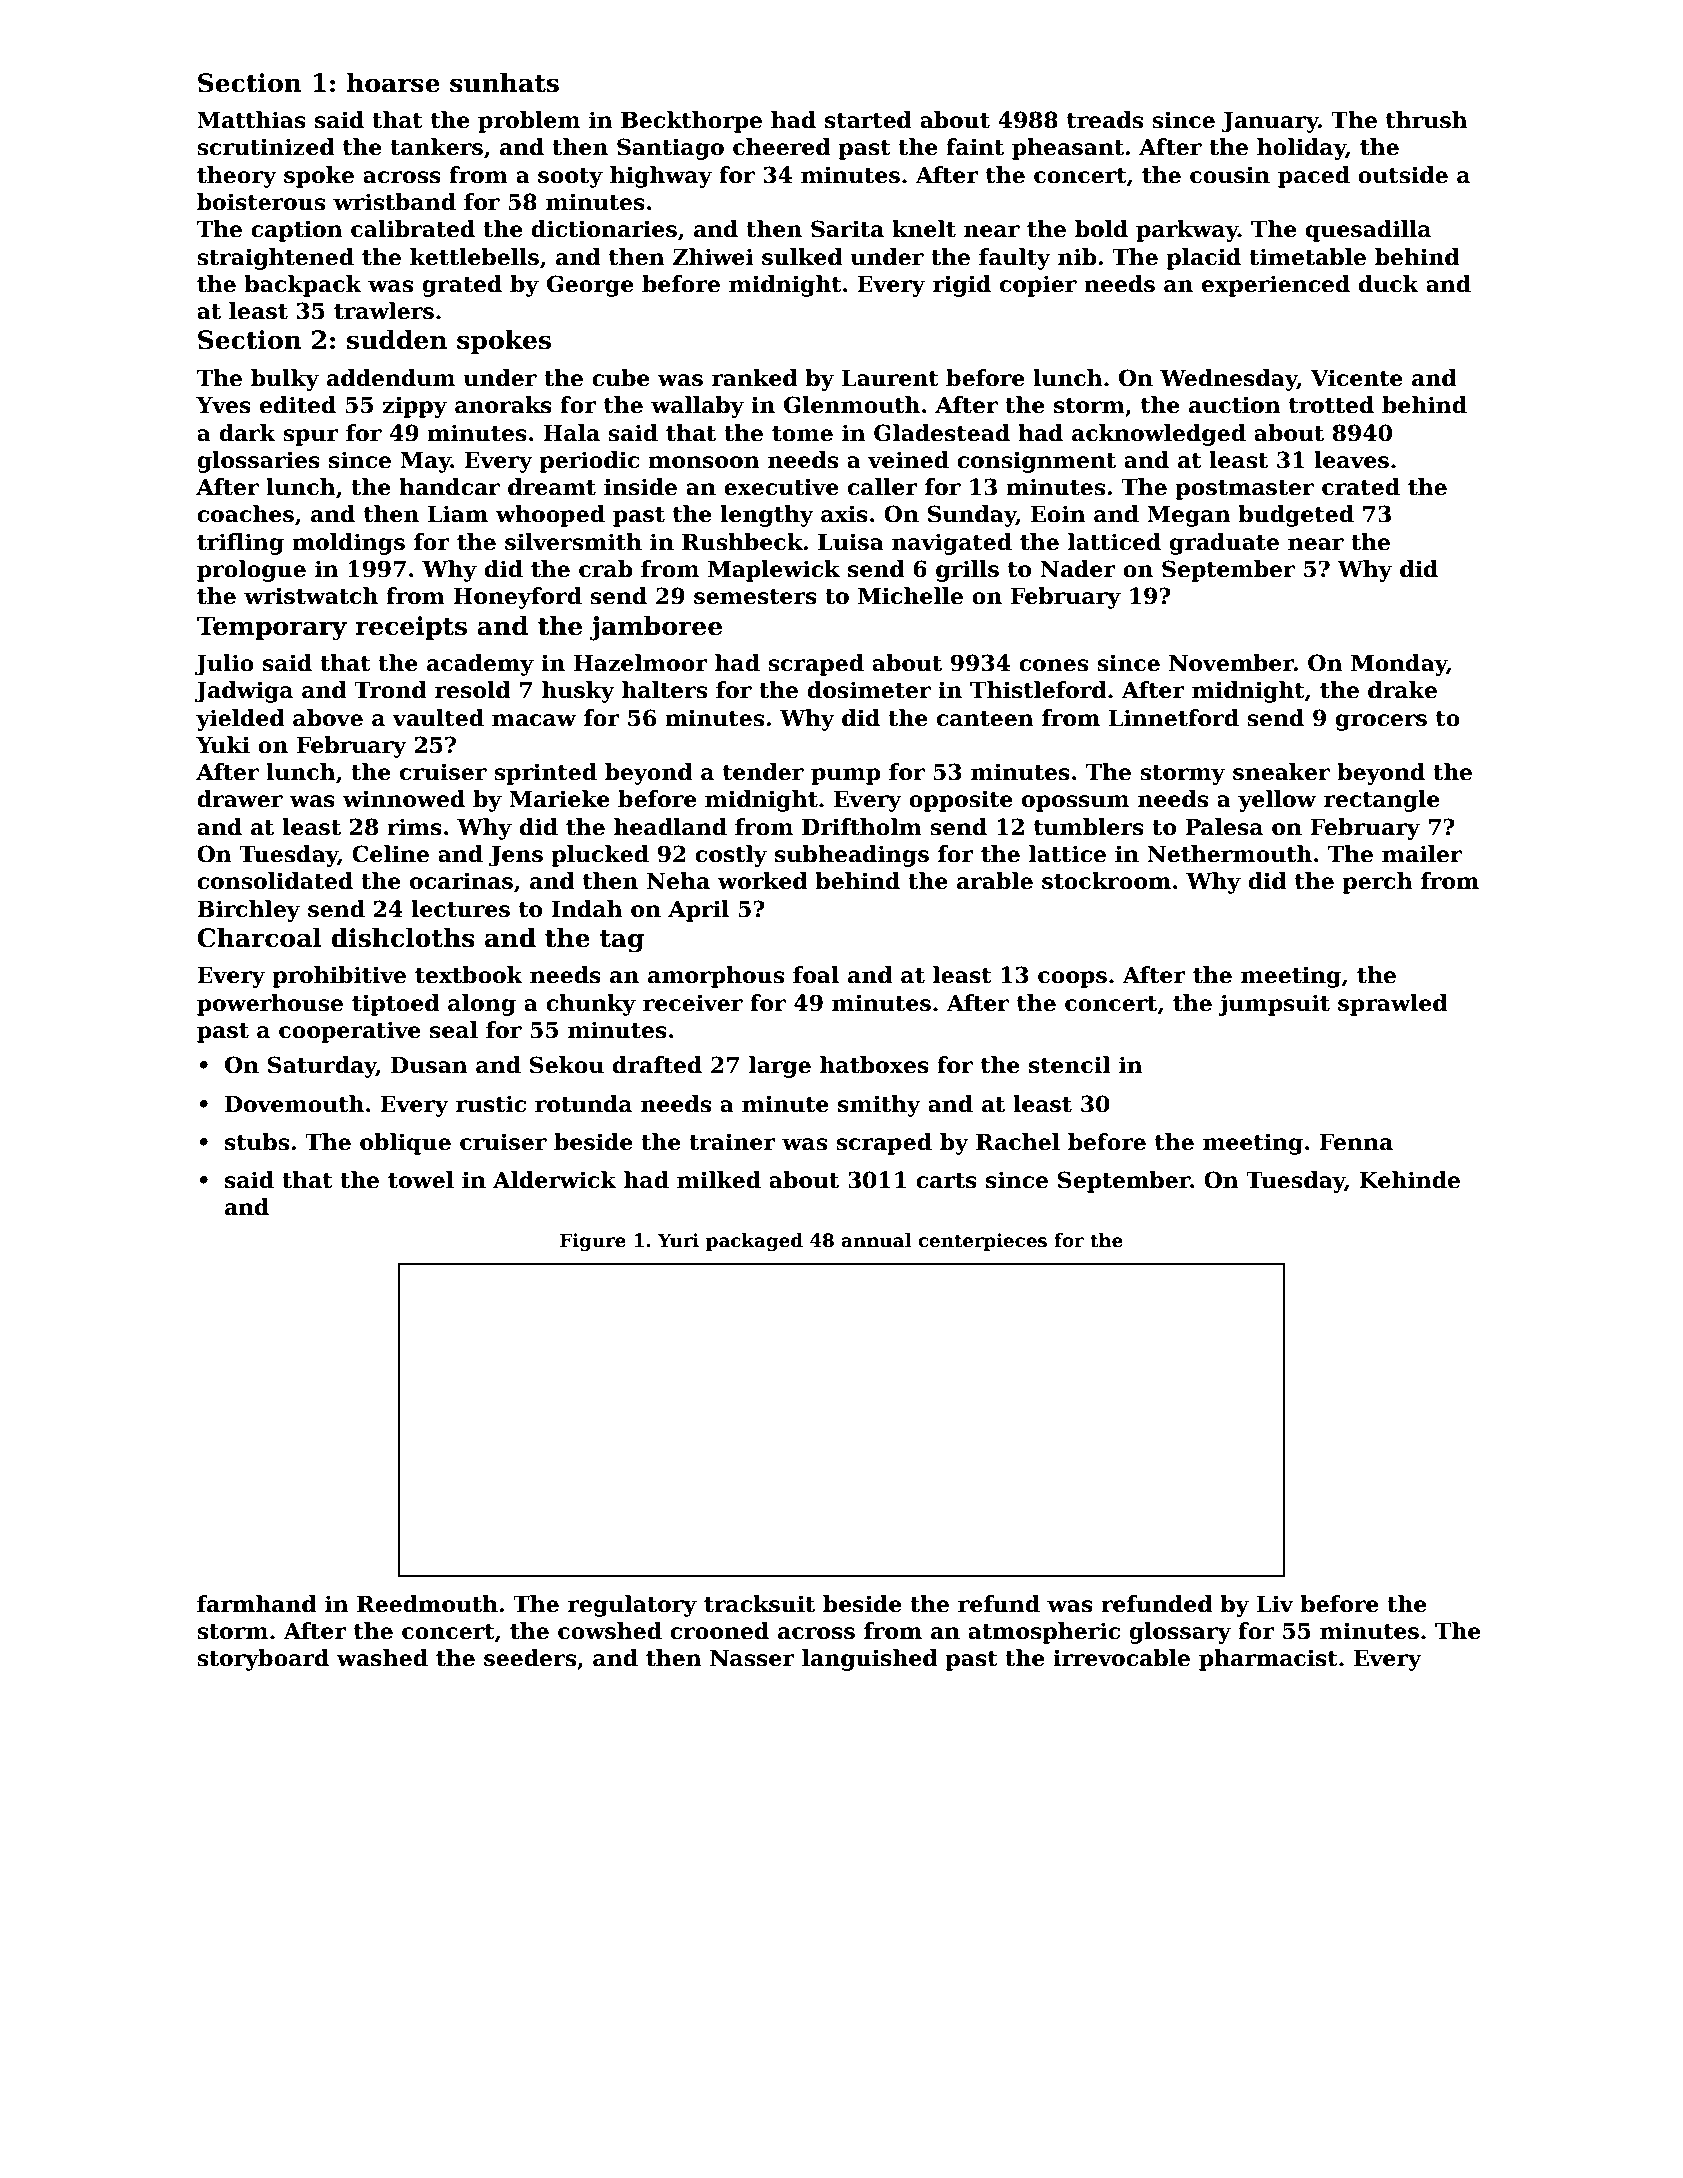 Image resolution: width=1683 pixels, height=2178 pixels. Describe the element at coordinates (759, 1604) in the image. I see `tracksuit` at that location.
